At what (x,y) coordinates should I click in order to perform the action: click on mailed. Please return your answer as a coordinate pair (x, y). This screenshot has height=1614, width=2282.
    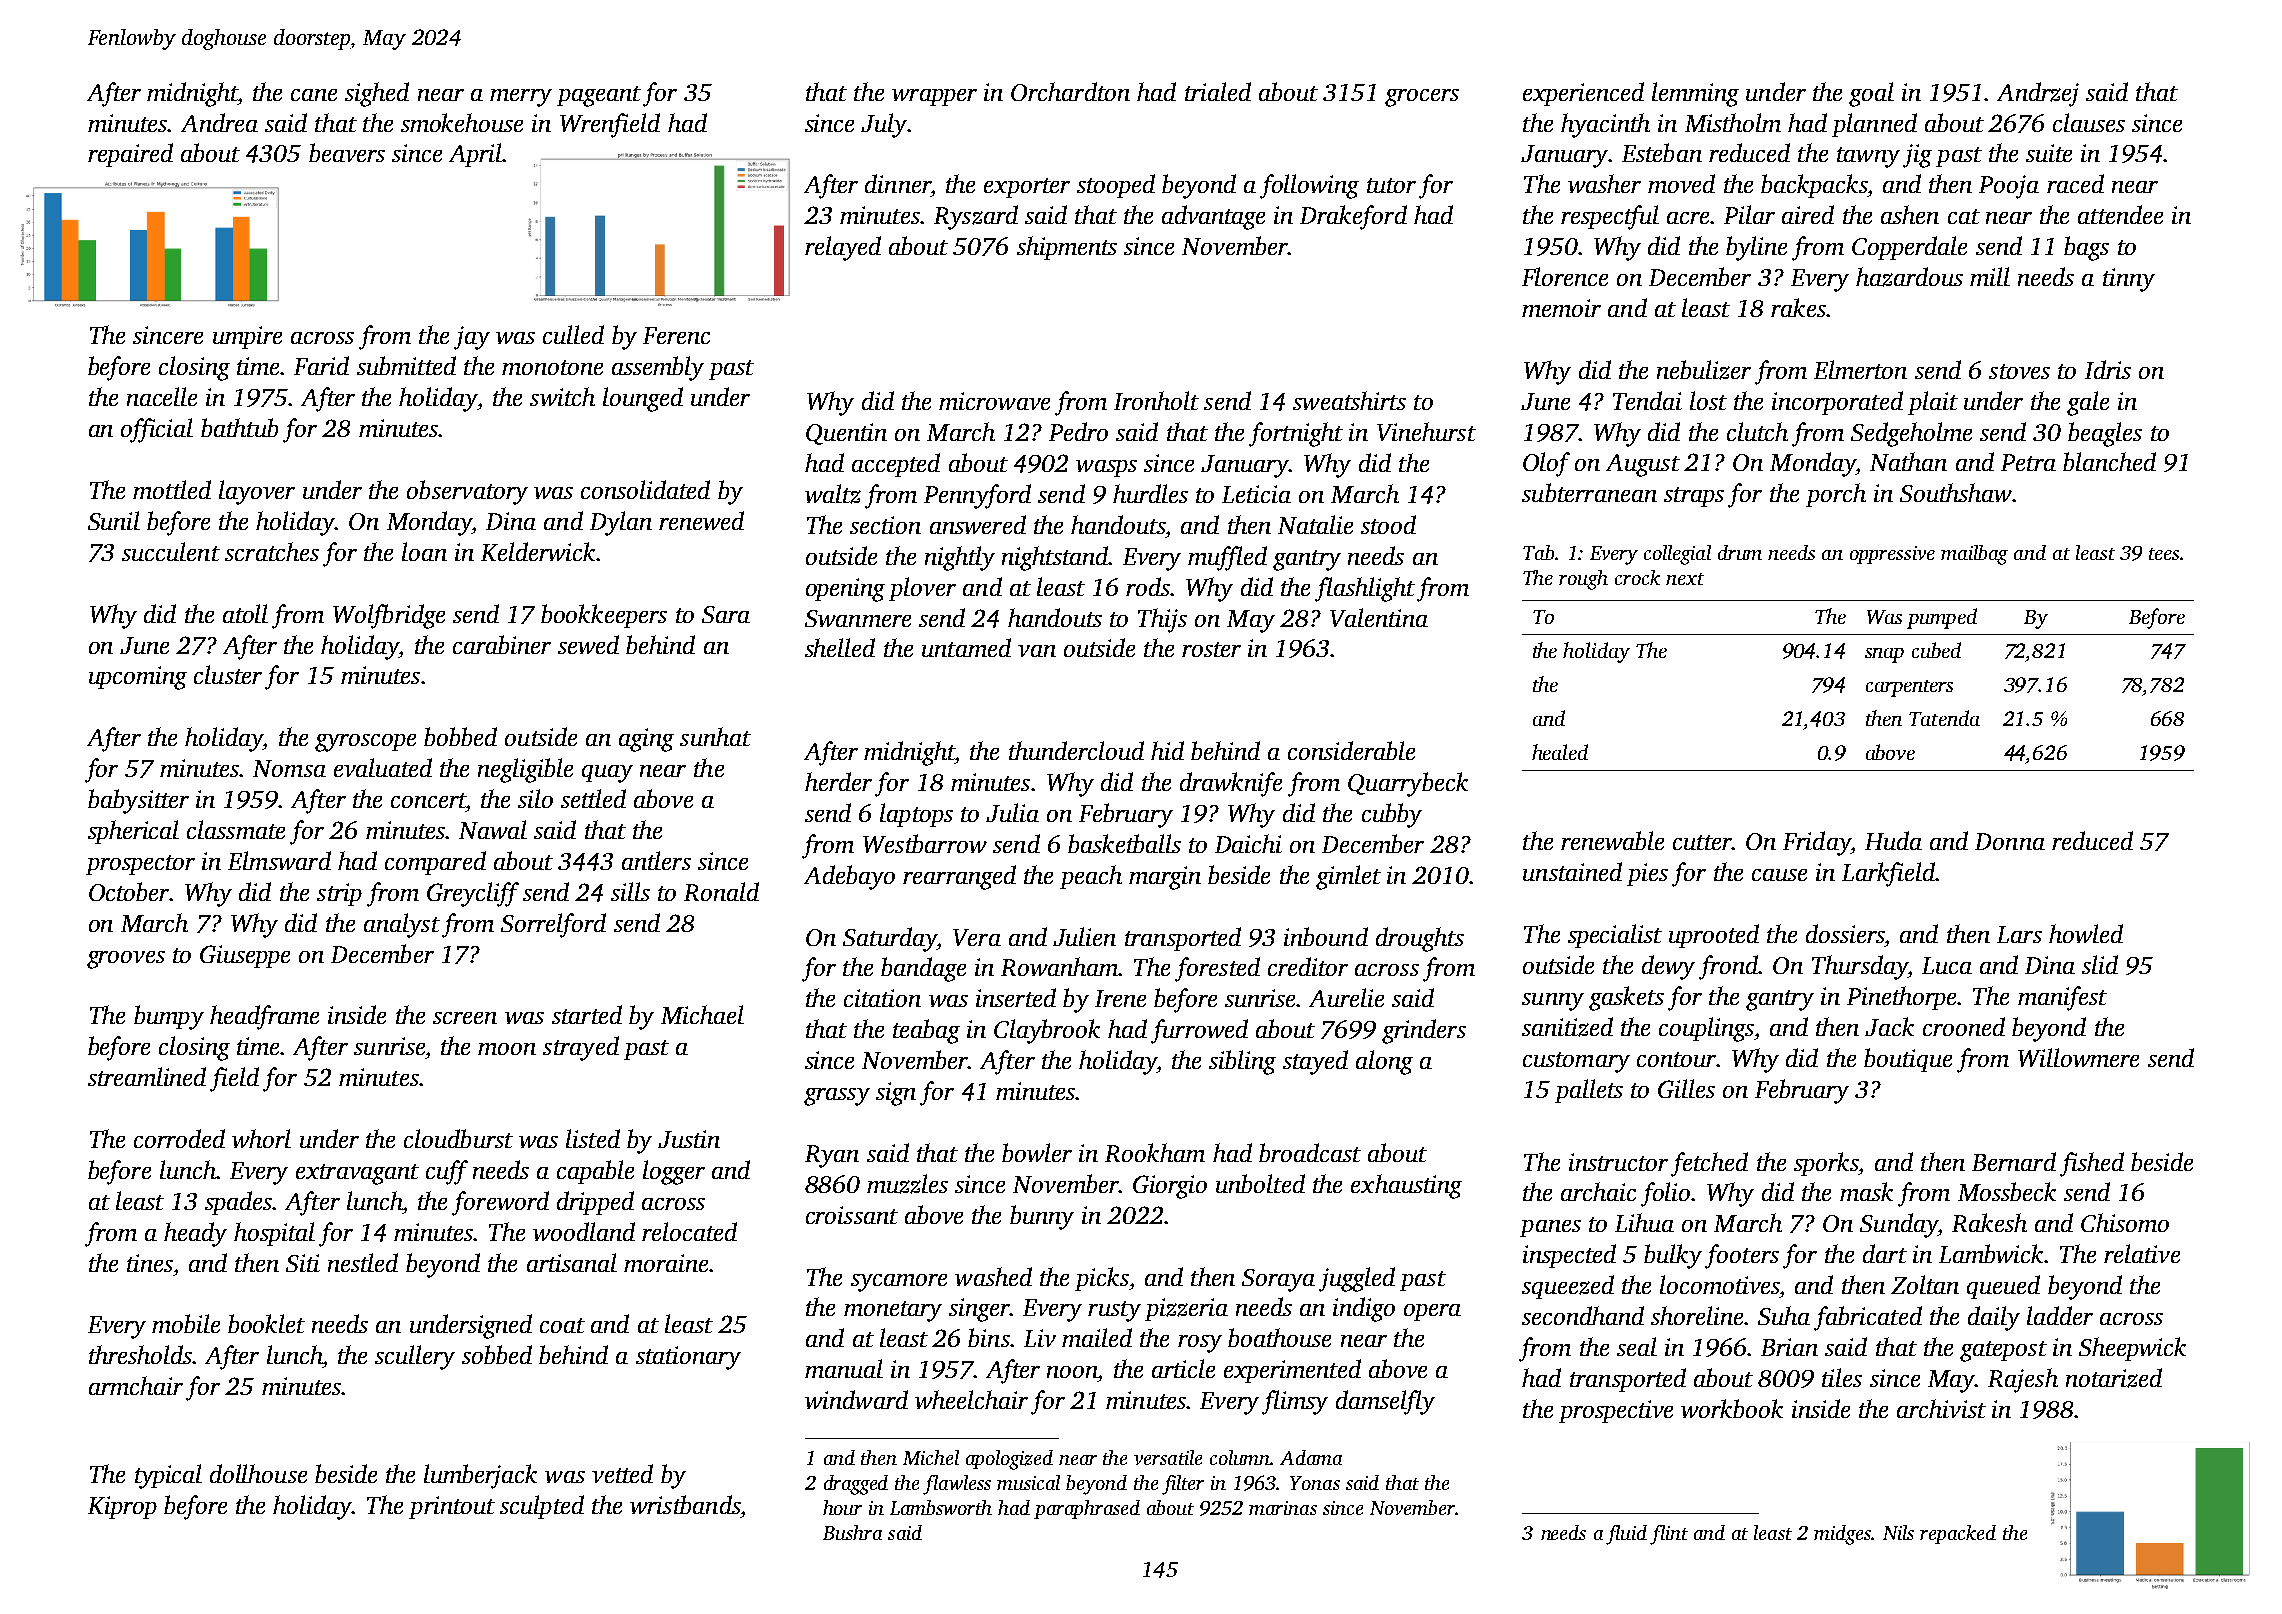
    Looking at the image, I should click on (1097, 1337).
